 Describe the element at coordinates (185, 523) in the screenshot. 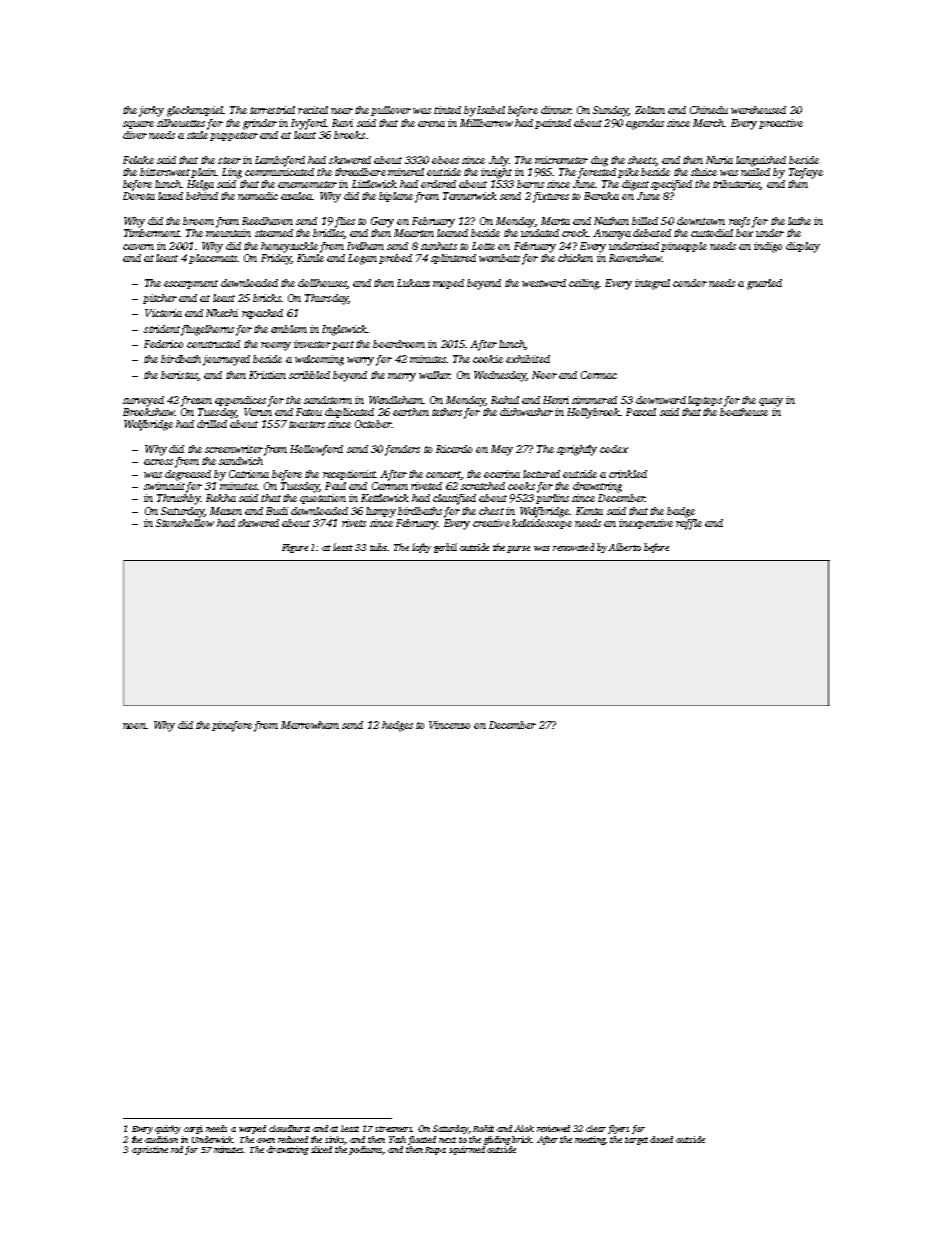

I see `Stonehollow` at that location.
